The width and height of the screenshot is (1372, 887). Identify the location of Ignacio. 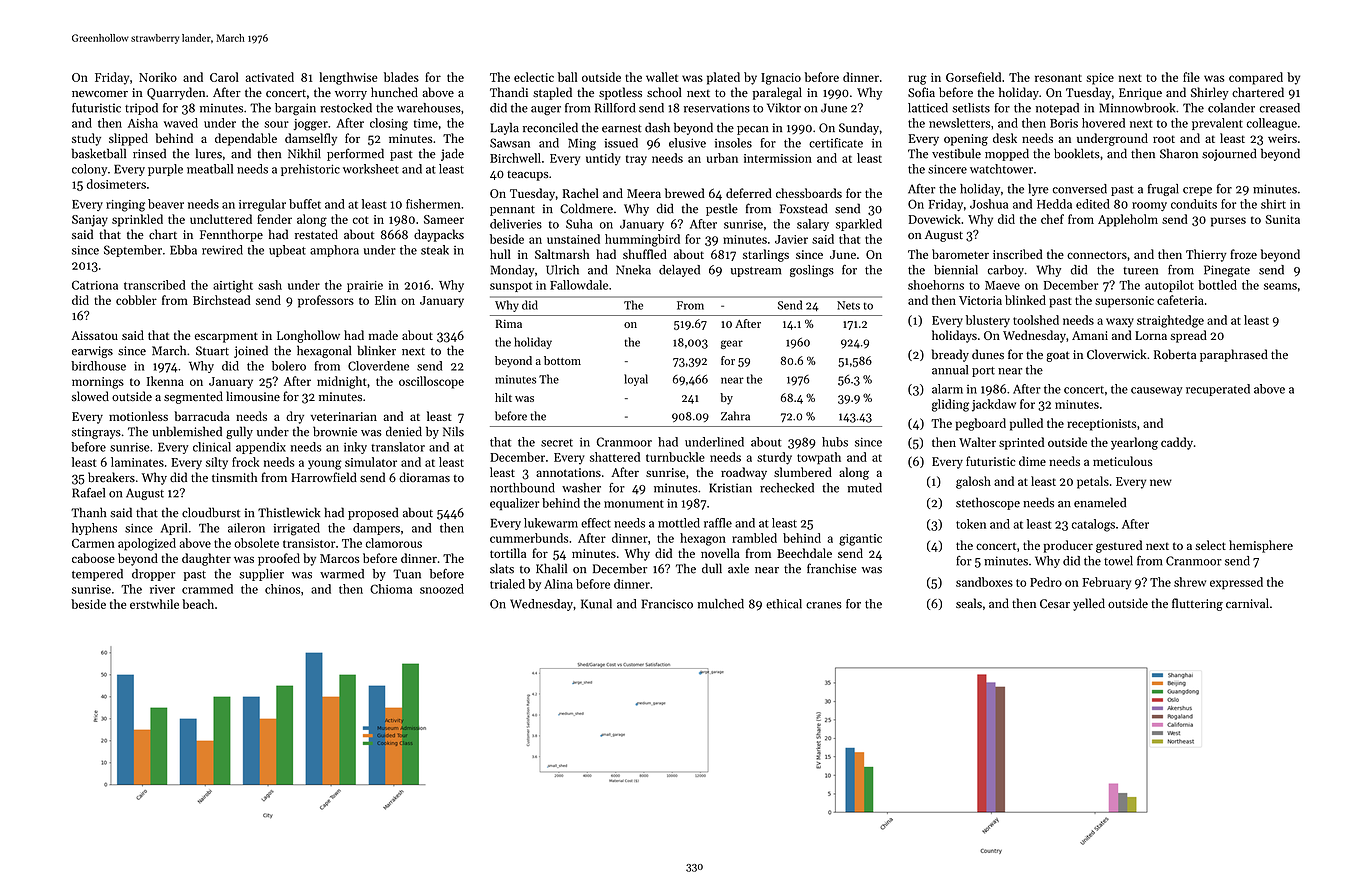
(781, 79).
